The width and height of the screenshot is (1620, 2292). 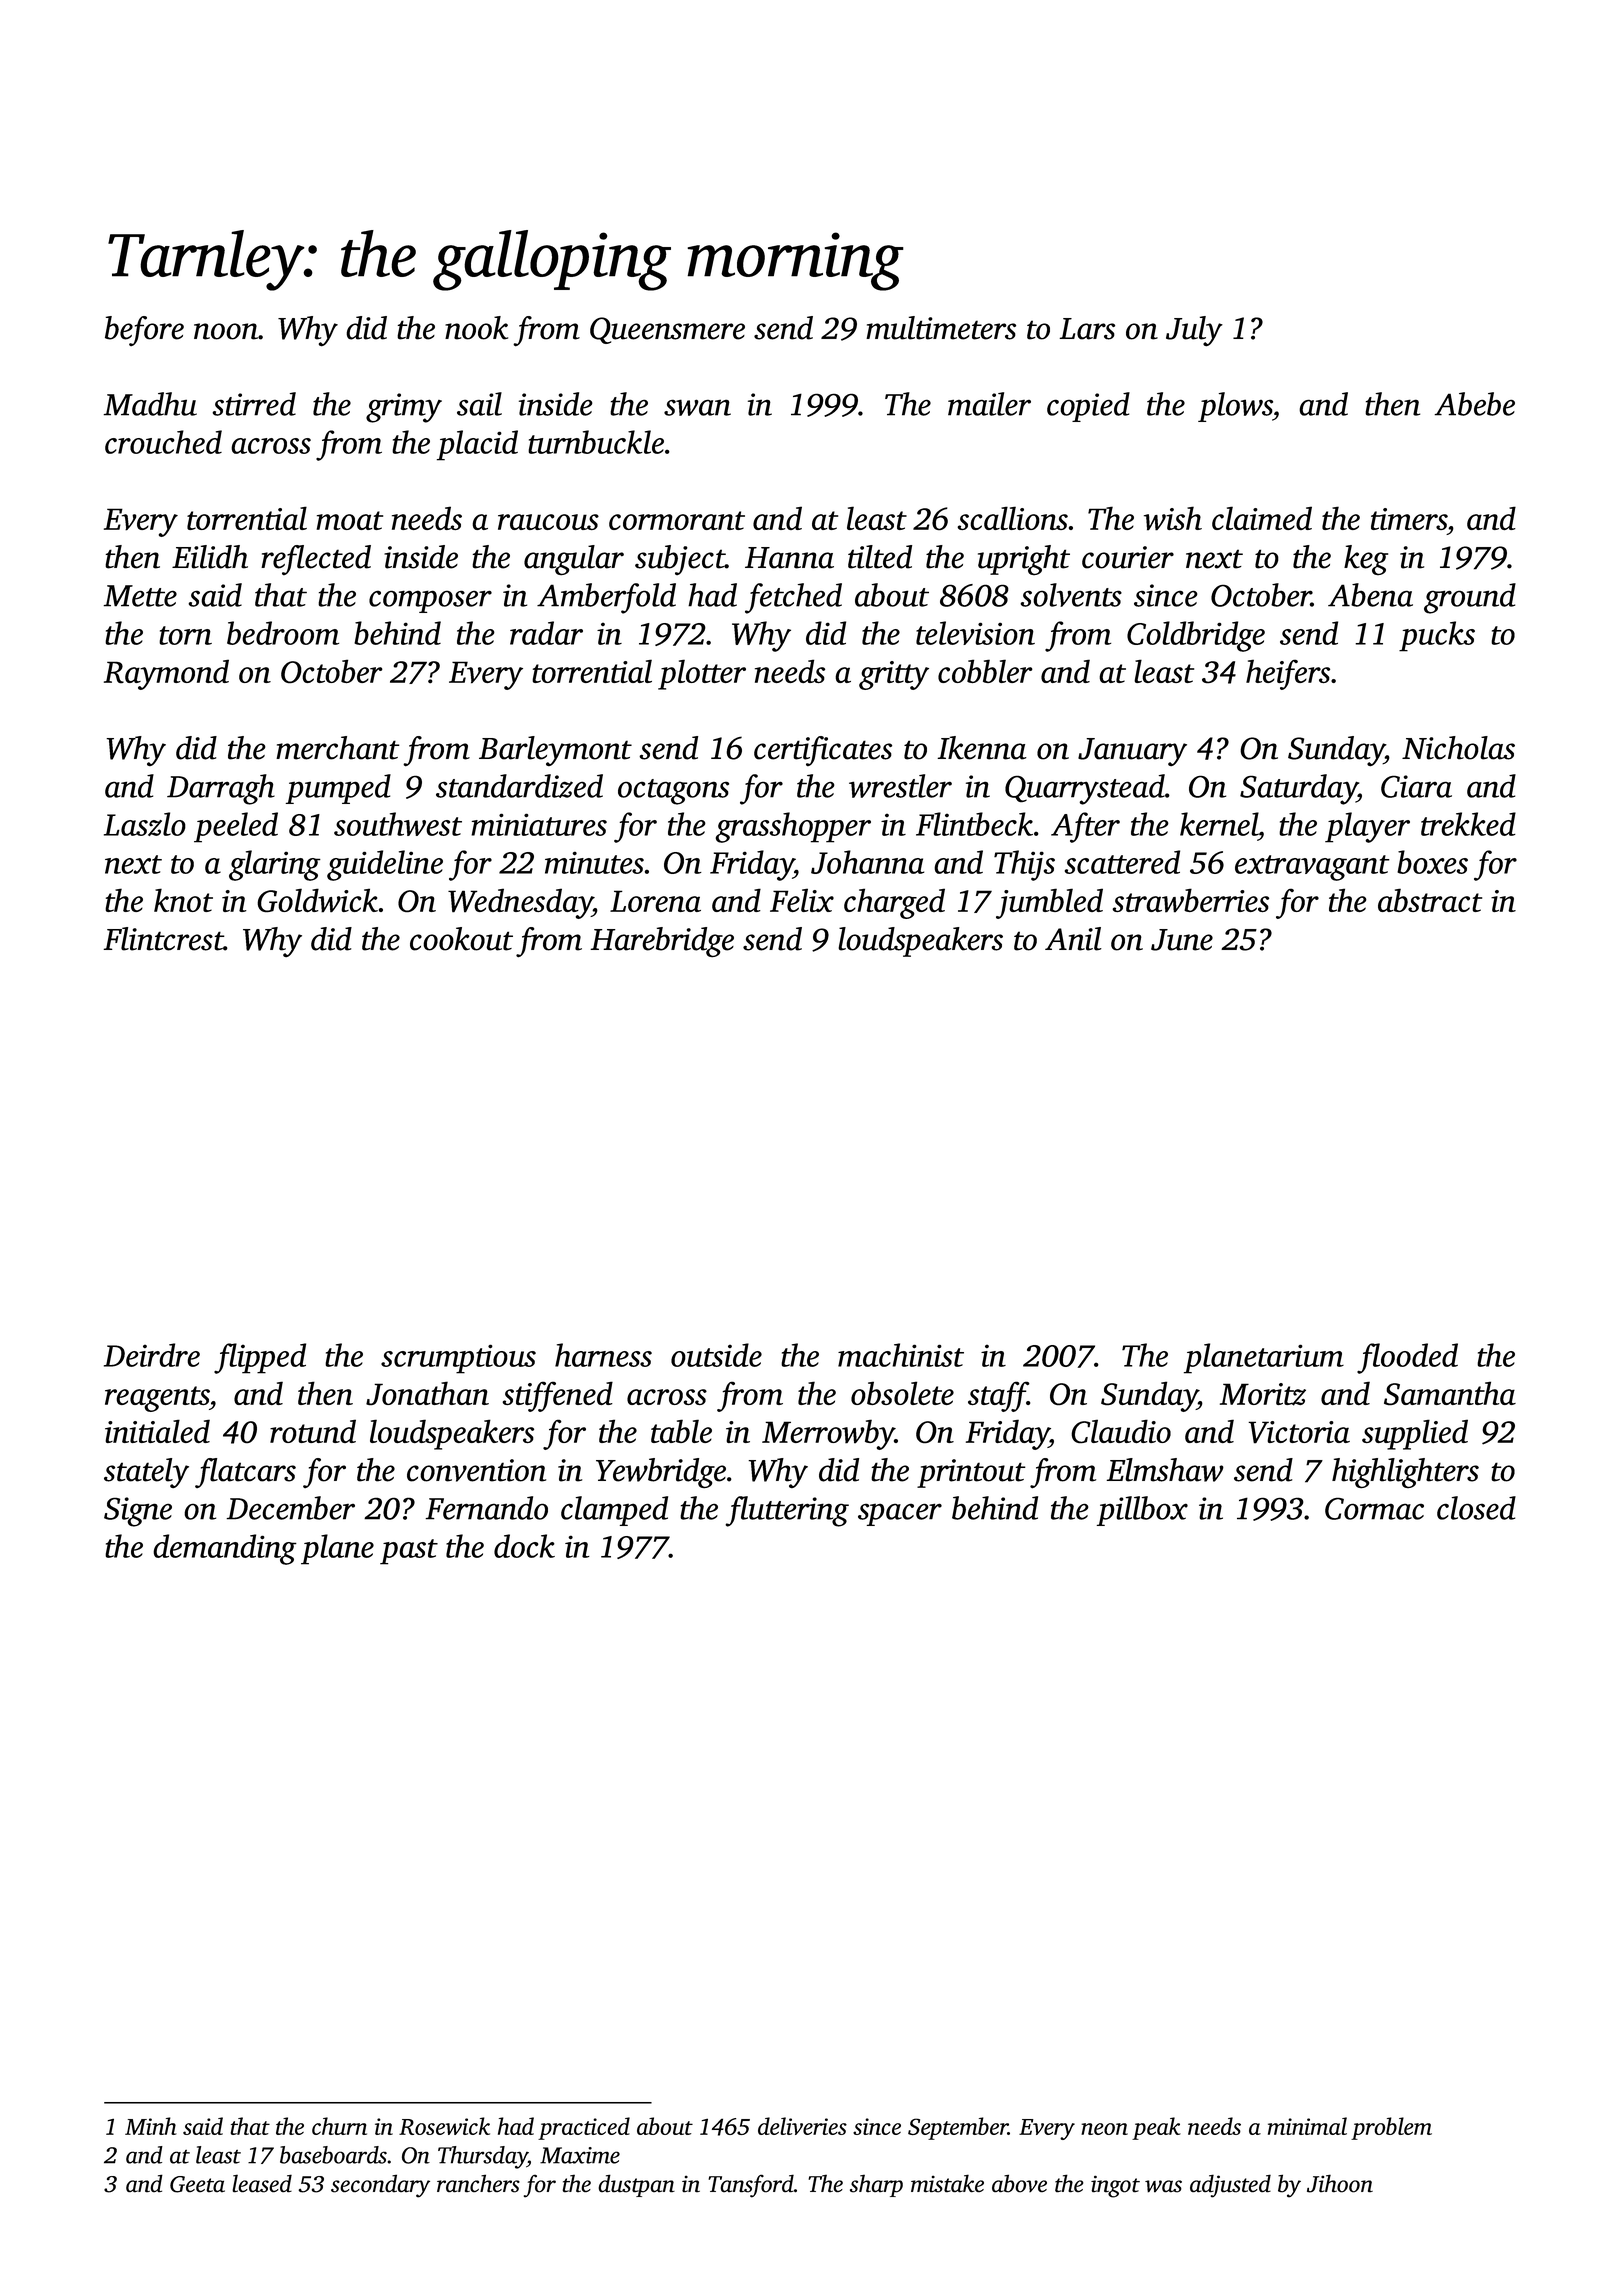 I want to click on September, so click(x=958, y=2128).
